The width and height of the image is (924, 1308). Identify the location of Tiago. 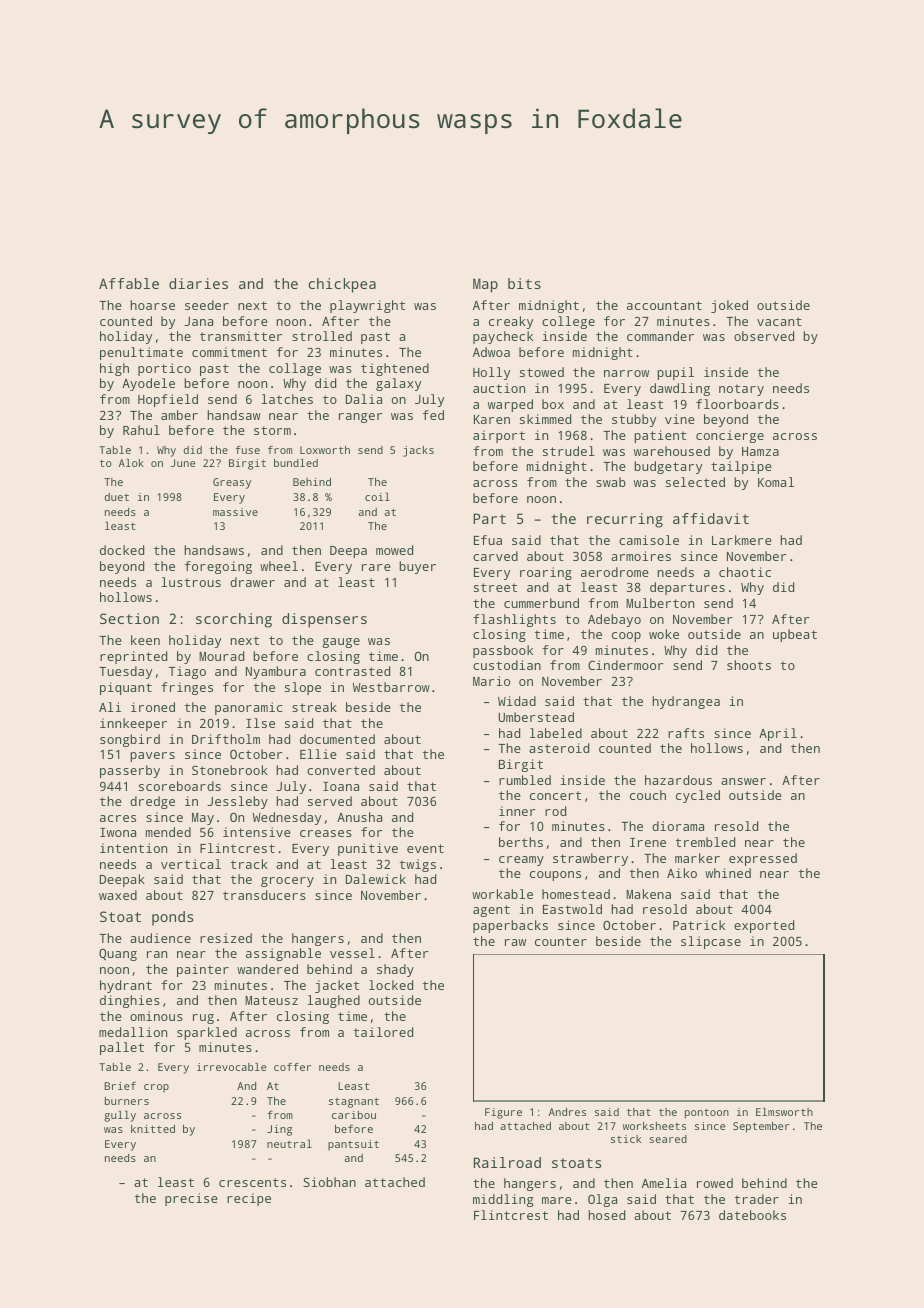
(187, 672).
